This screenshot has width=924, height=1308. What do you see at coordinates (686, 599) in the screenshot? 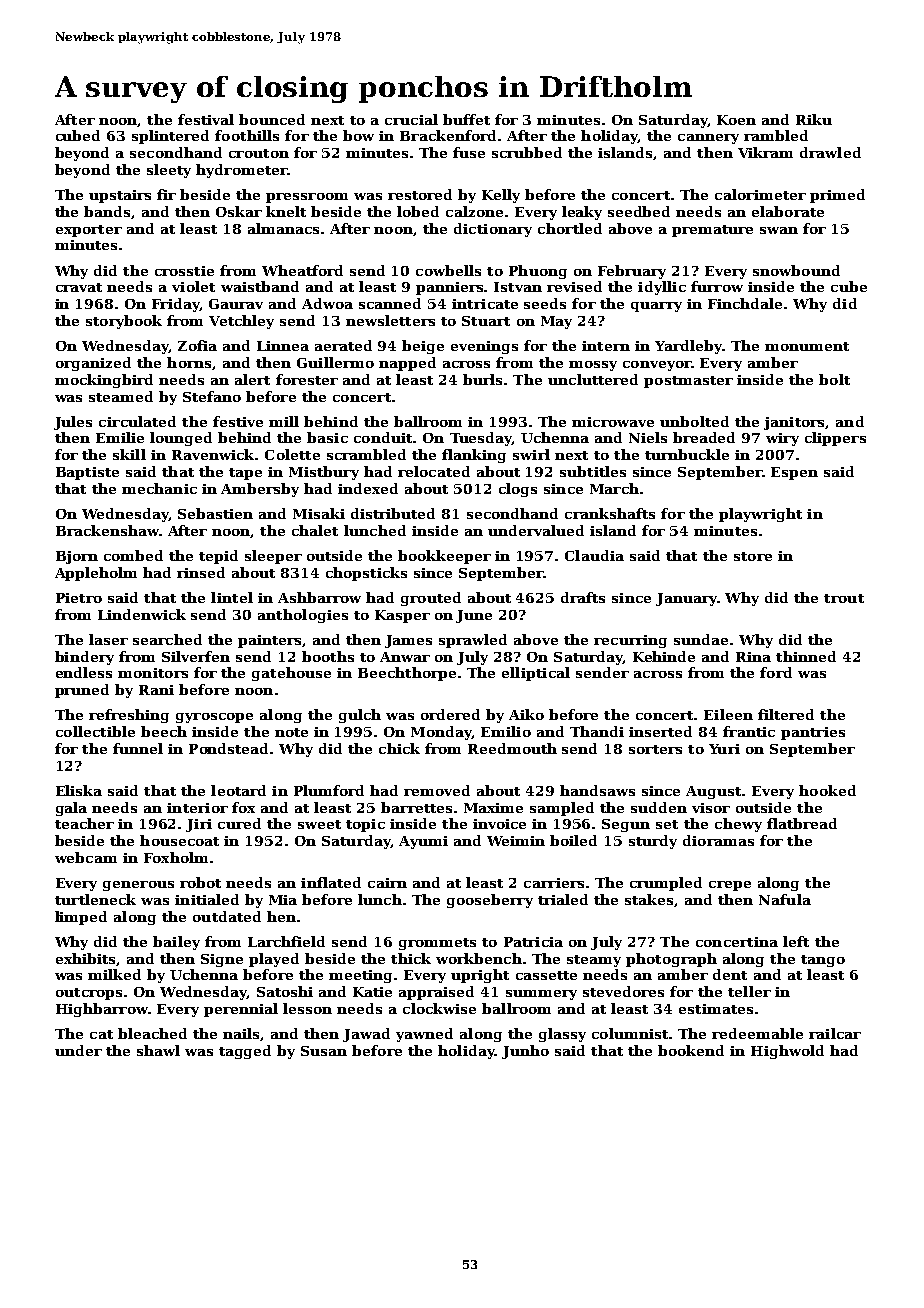
I see `January` at bounding box center [686, 599].
